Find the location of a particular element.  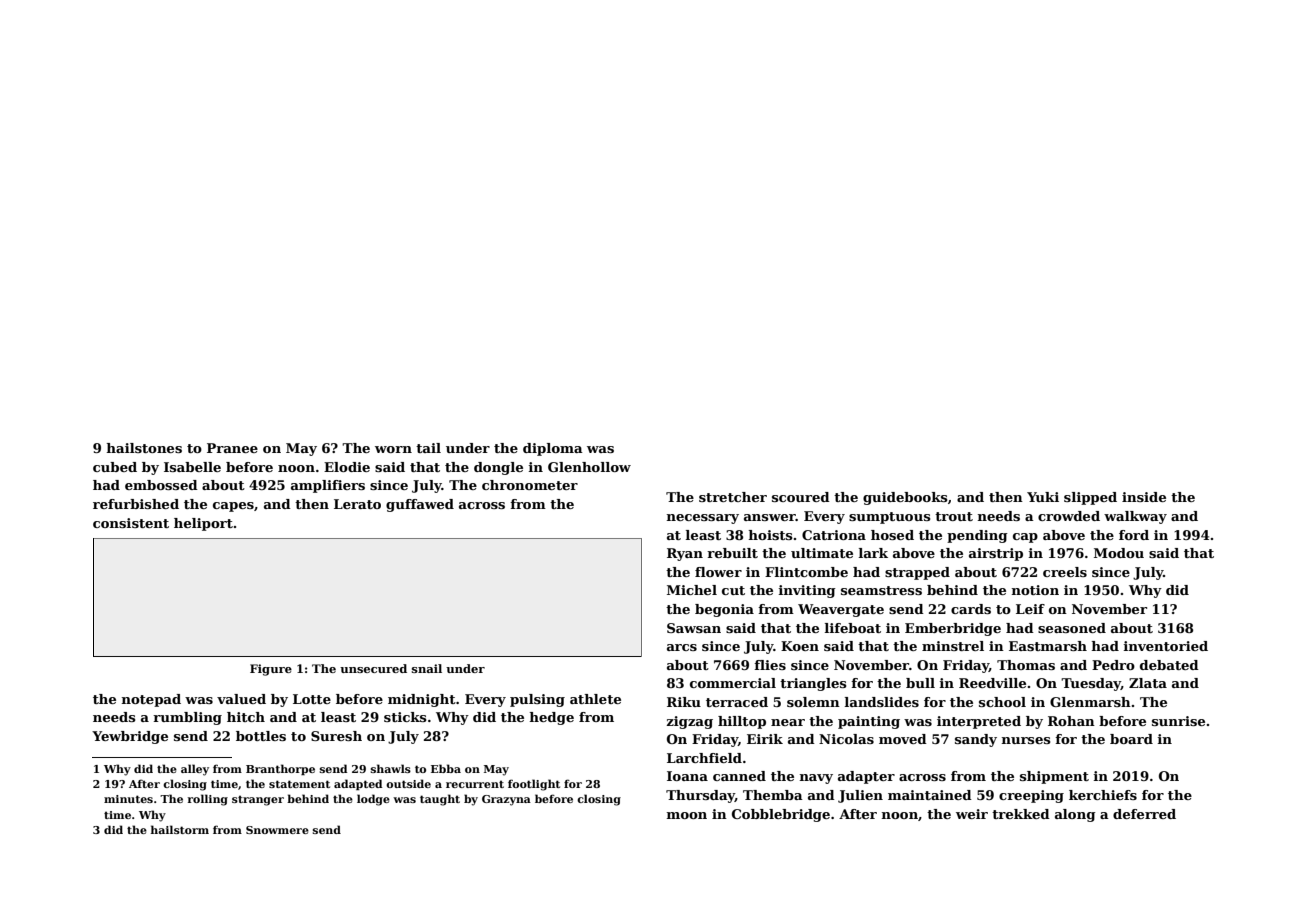

consistent is located at coordinates (131, 523).
